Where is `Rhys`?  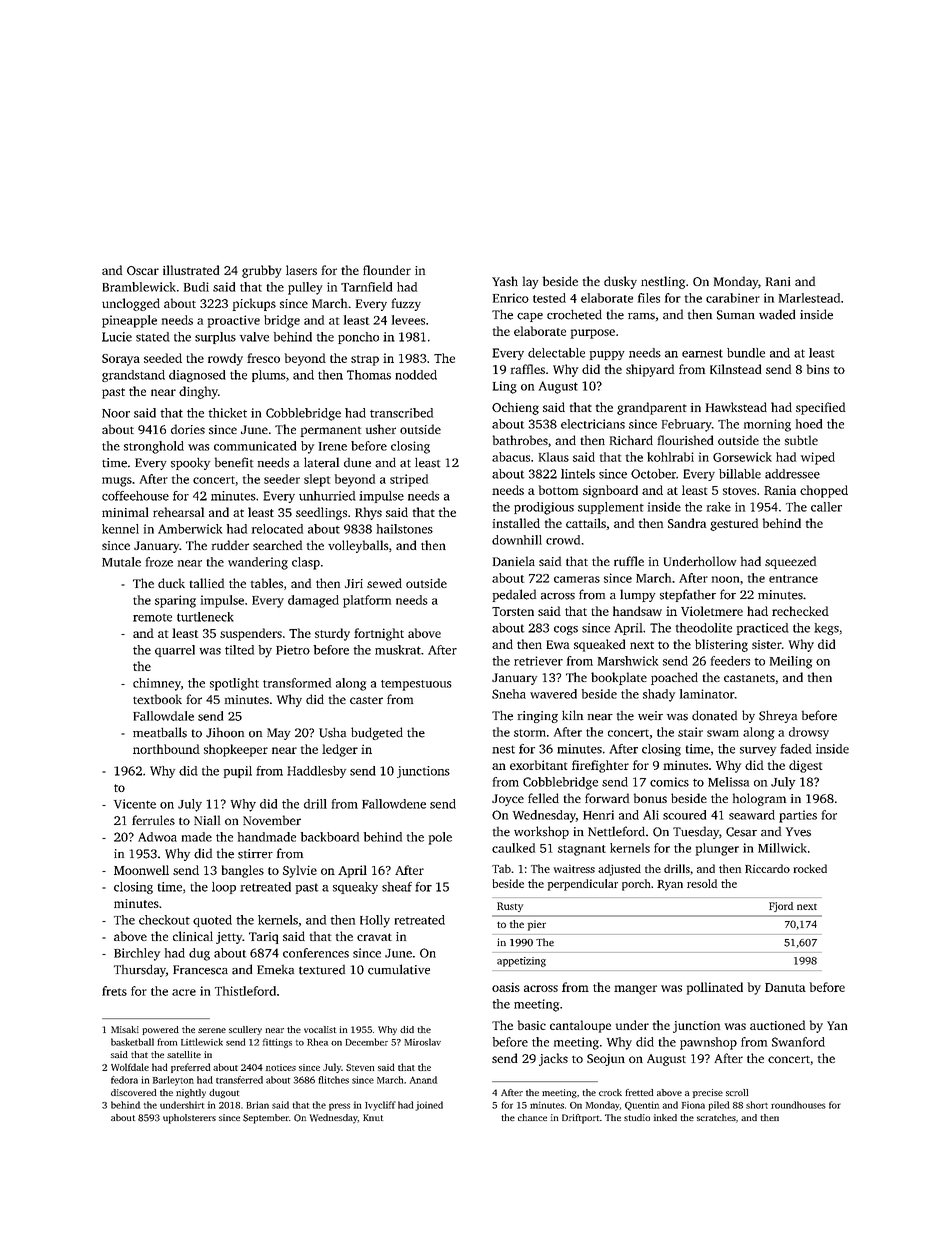
Rhys is located at coordinates (368, 513).
